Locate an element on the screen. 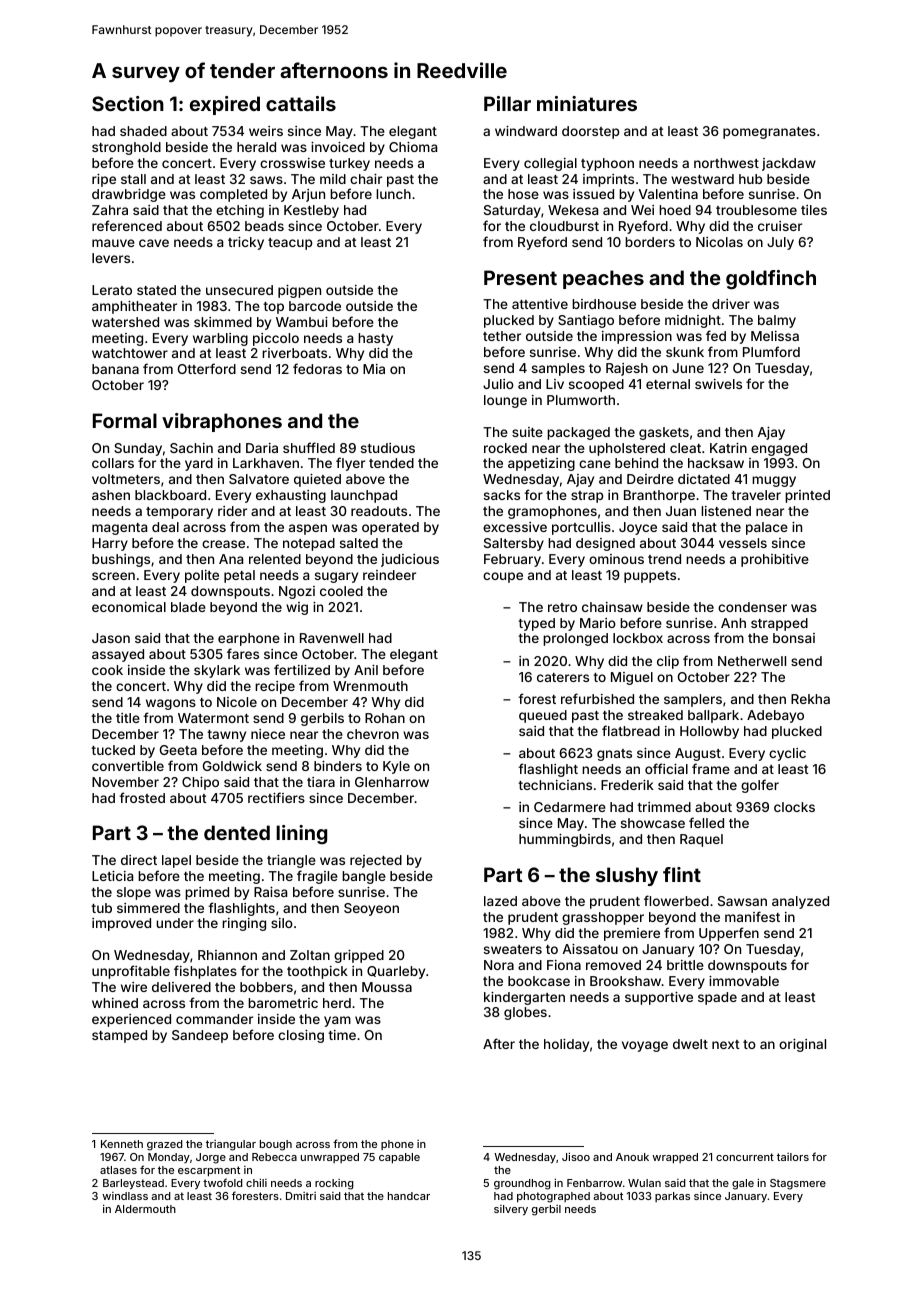  concurrent is located at coordinates (745, 1157).
